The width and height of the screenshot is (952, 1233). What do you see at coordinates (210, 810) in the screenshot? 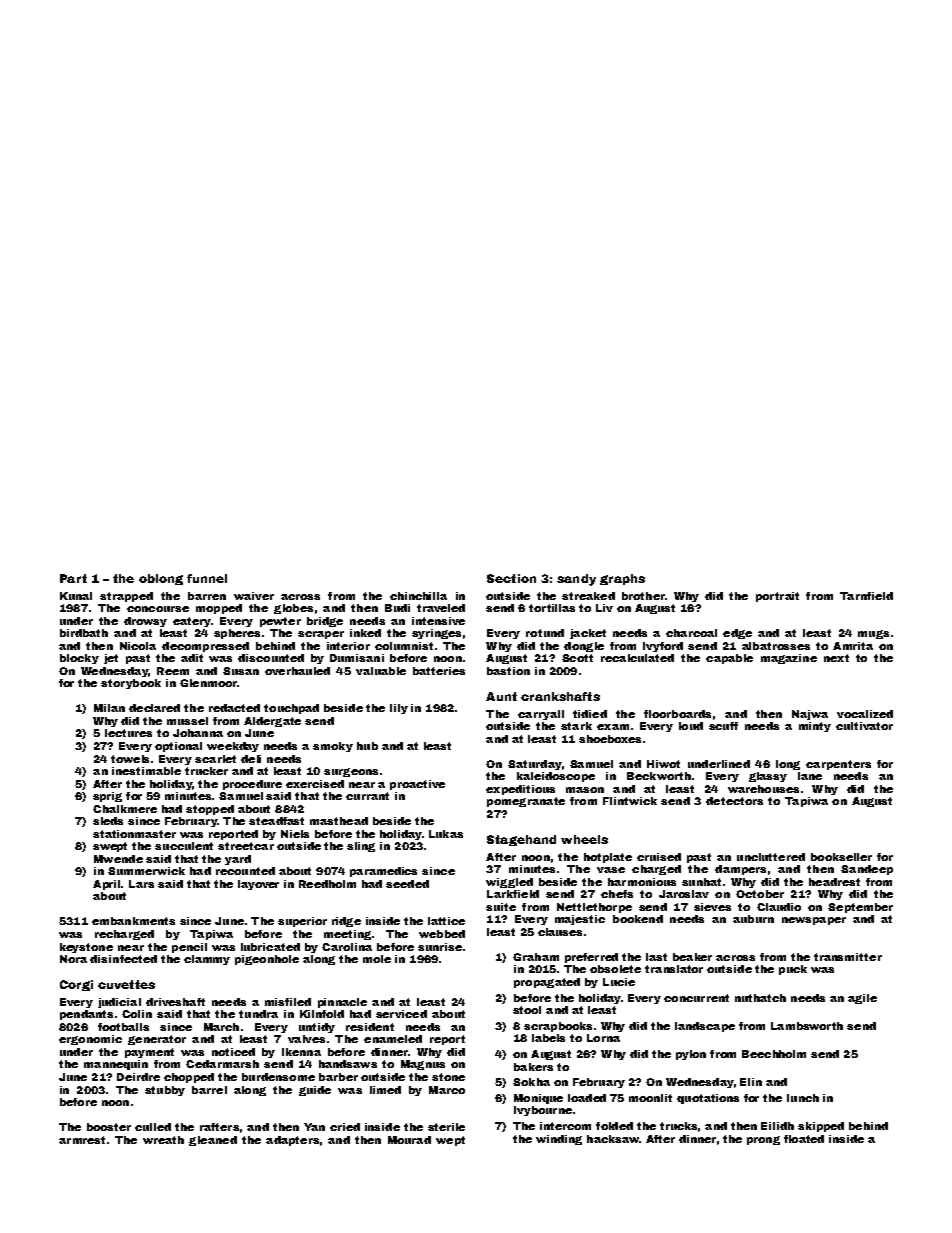
I see `stopped` at bounding box center [210, 810].
